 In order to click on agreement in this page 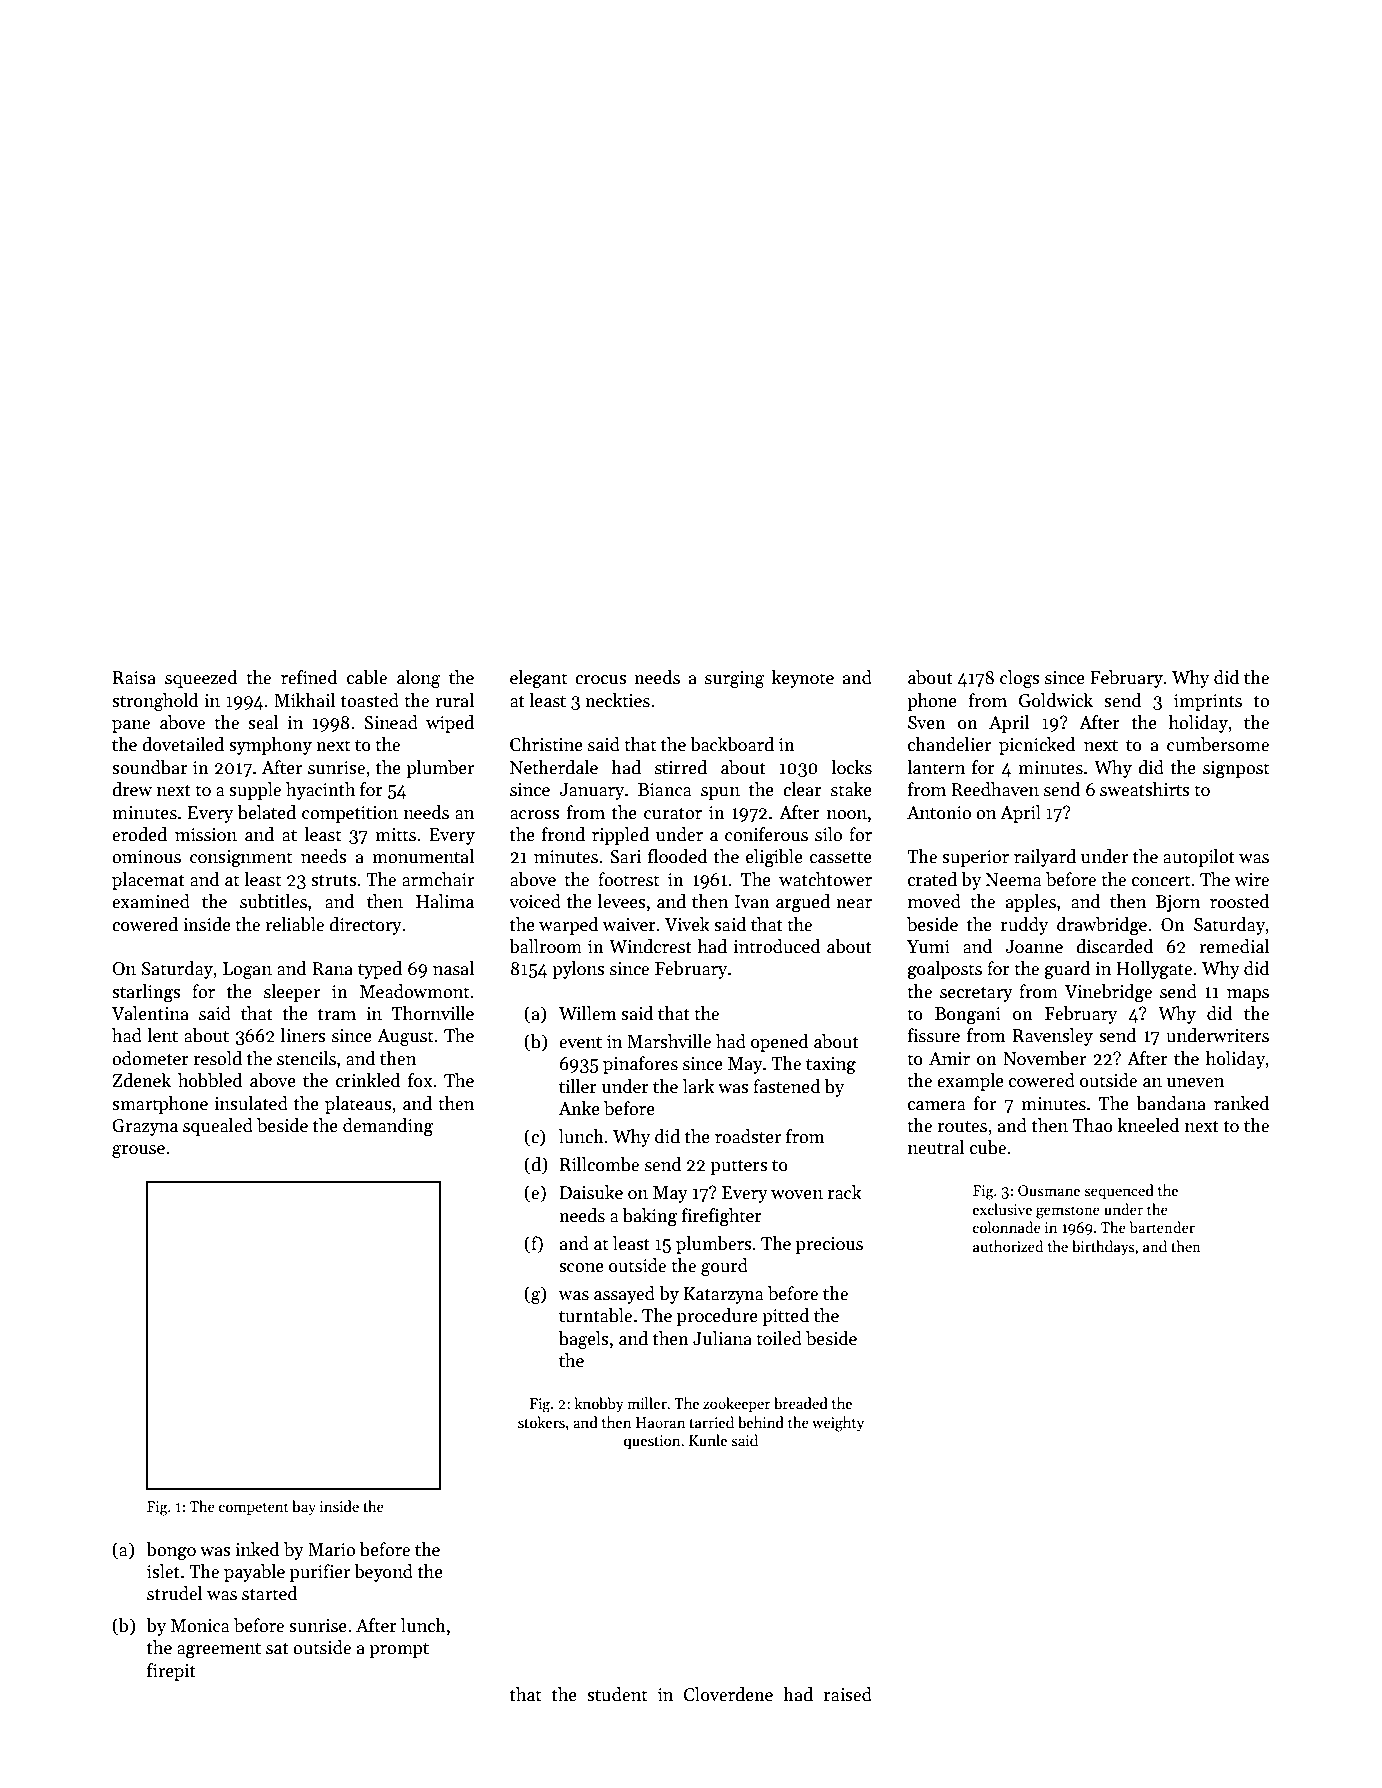, I will do `click(219, 1650)`.
